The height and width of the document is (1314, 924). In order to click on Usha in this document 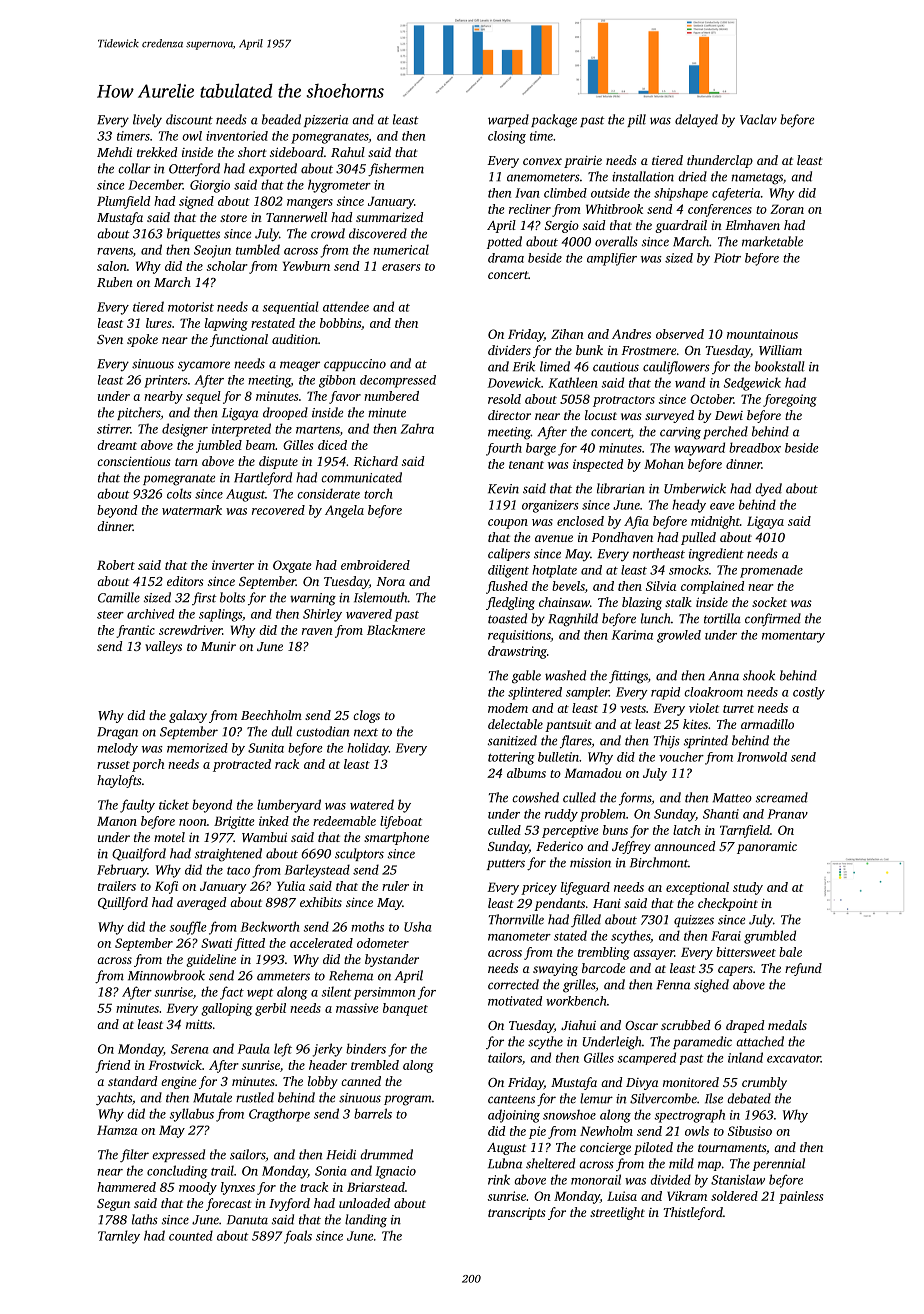, I will do `click(417, 926)`.
